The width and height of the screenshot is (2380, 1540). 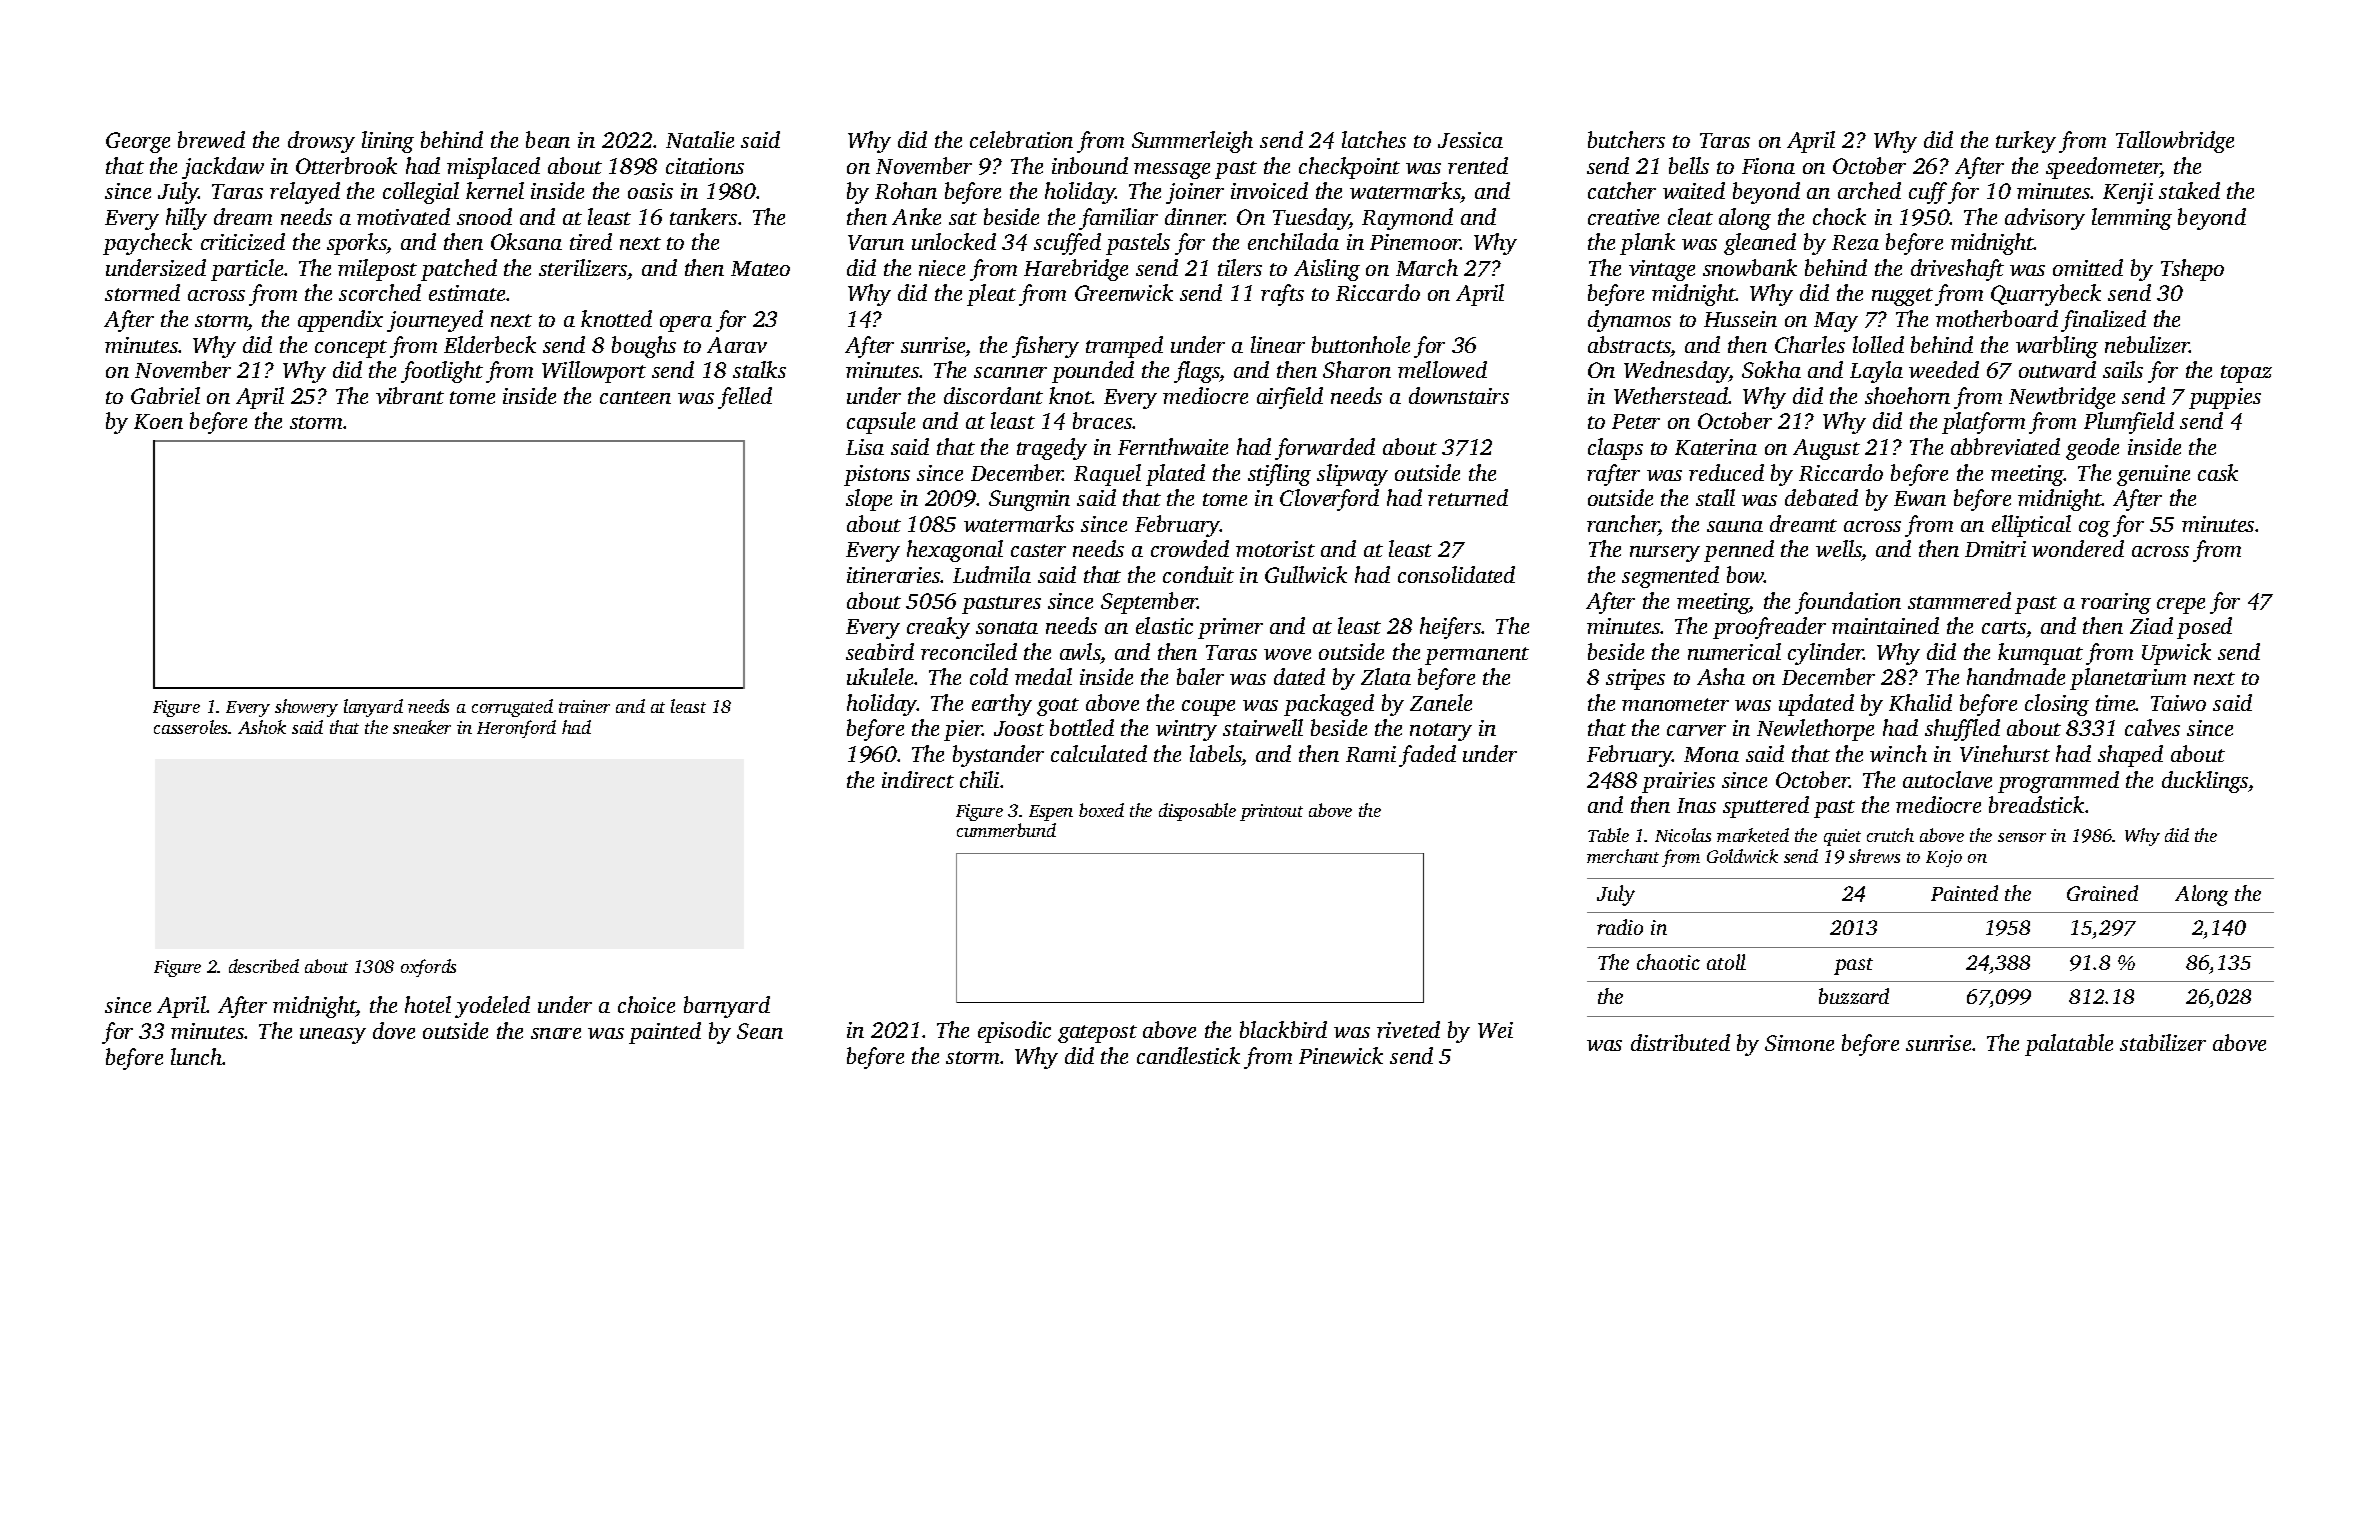 What do you see at coordinates (2175, 142) in the screenshot?
I see `Tallowbridge` at bounding box center [2175, 142].
